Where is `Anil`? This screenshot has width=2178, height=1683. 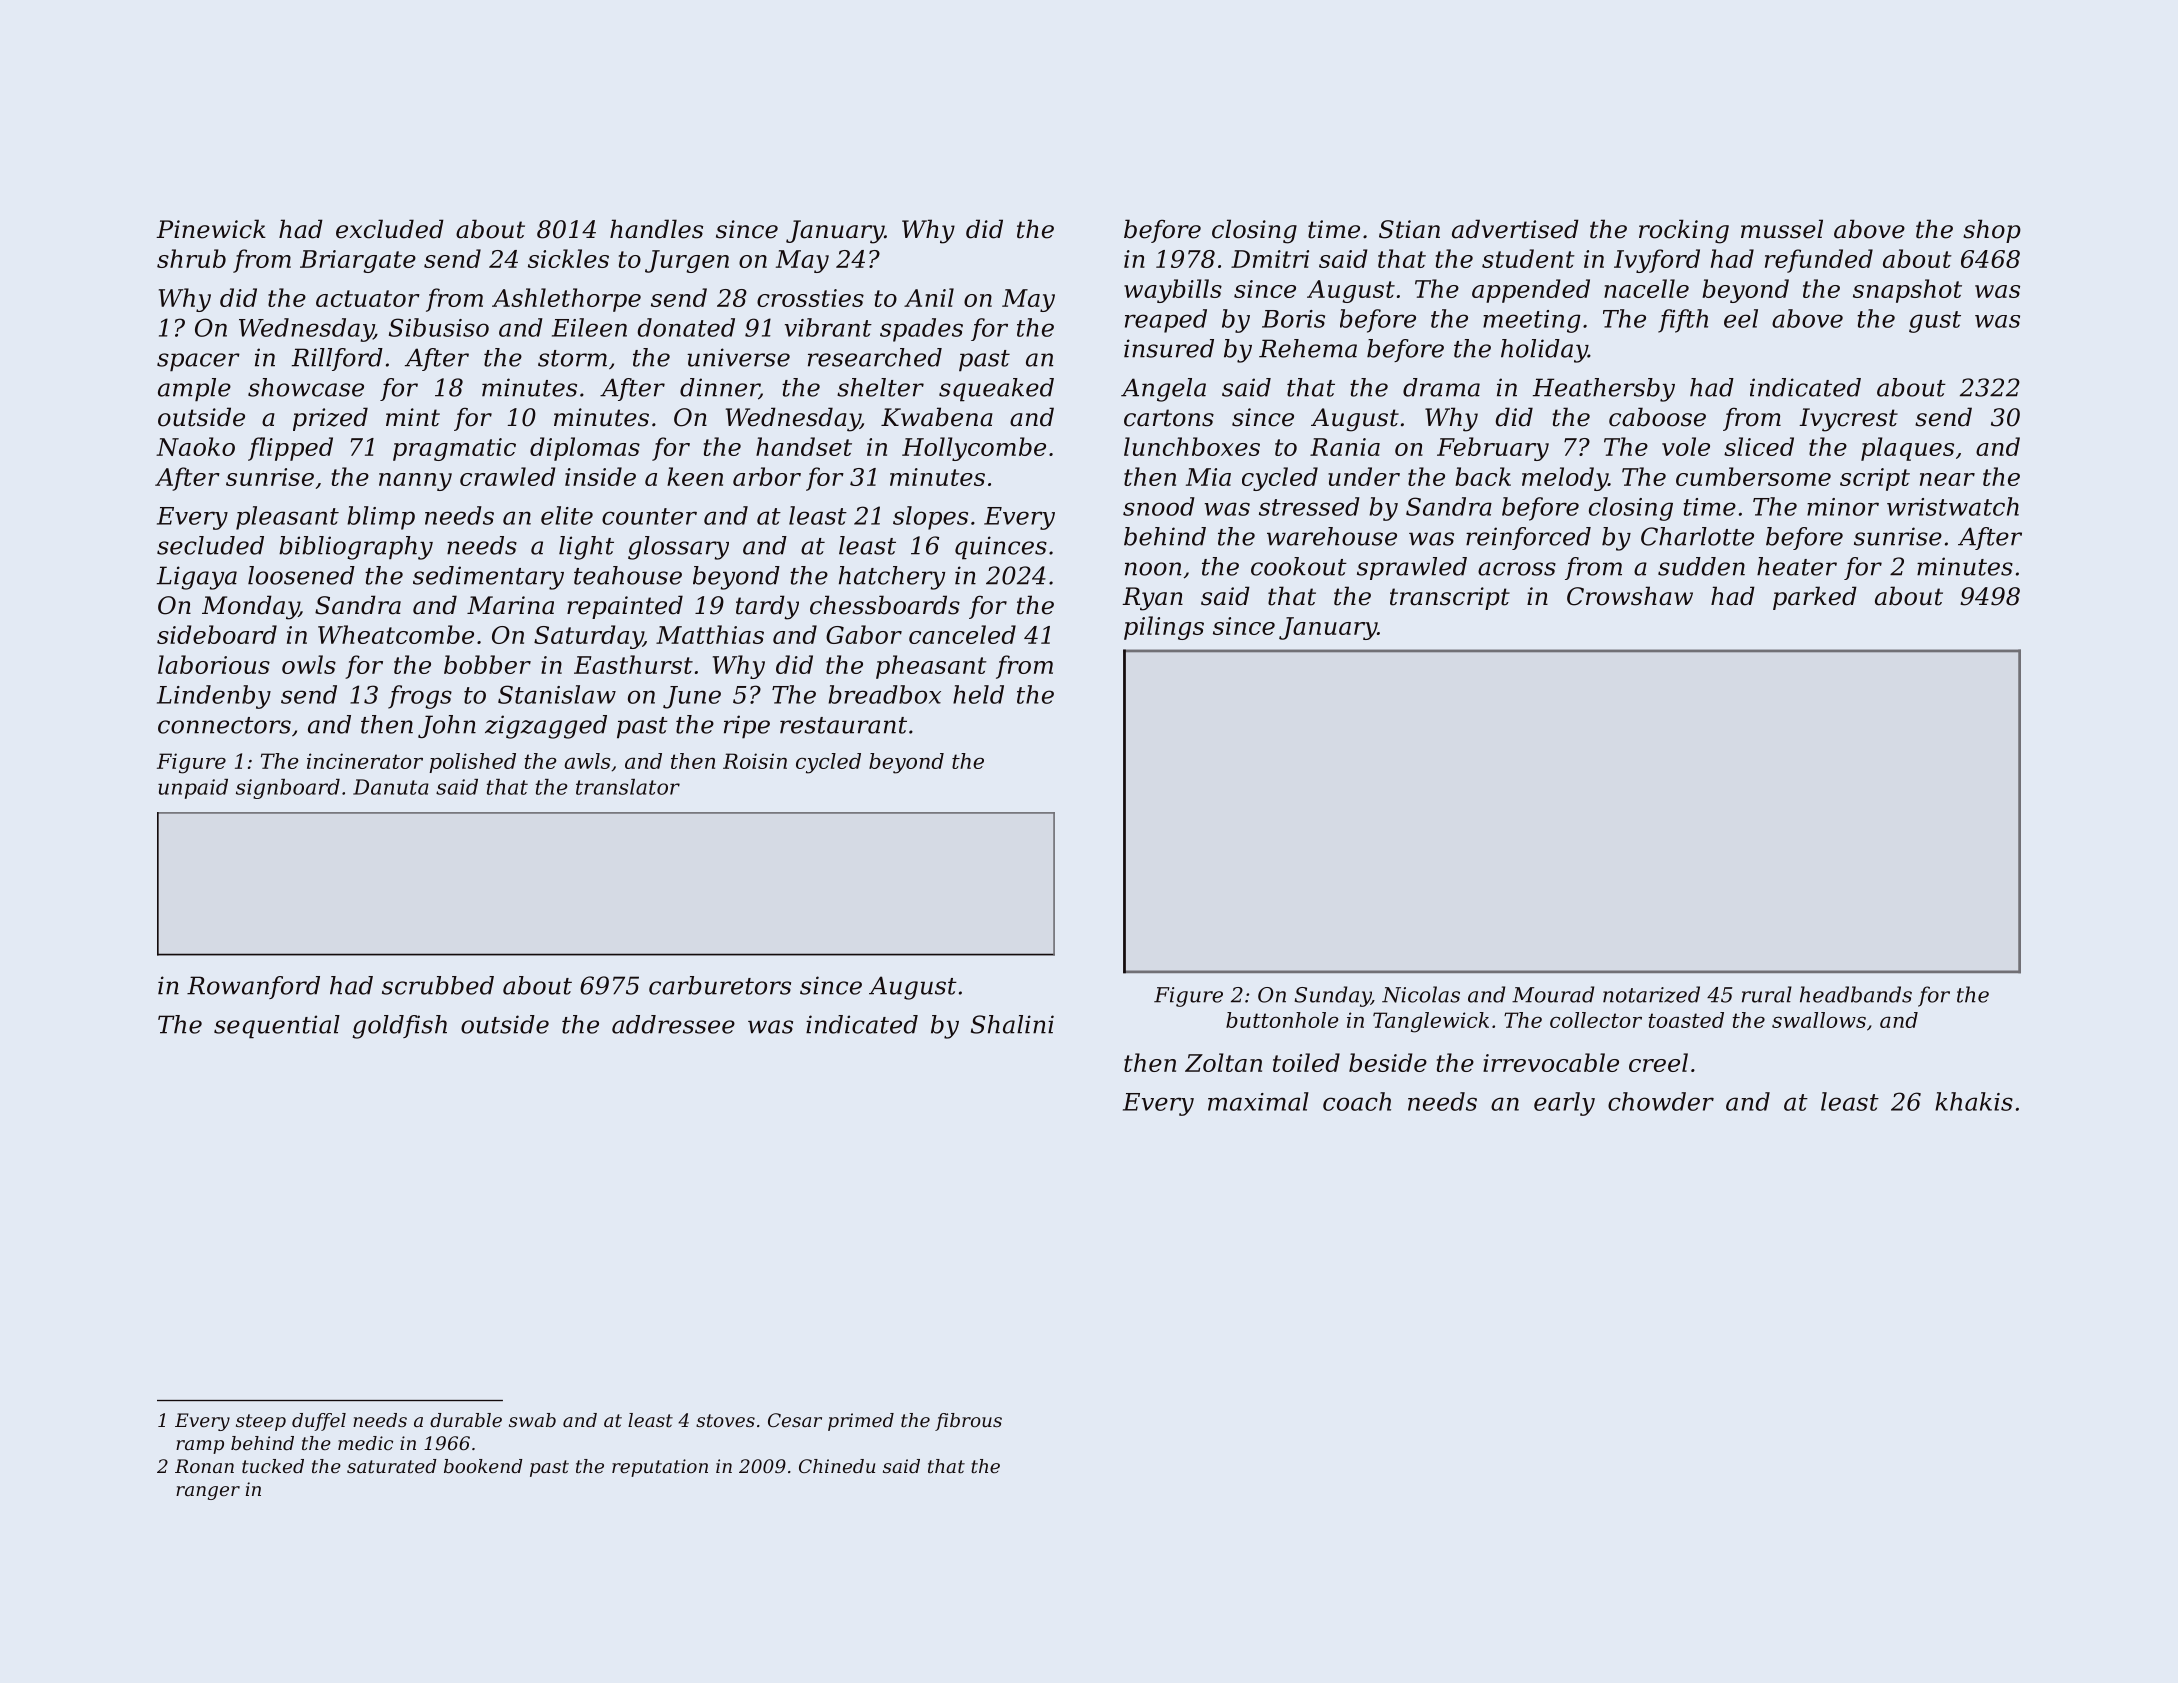 Anil is located at coordinates (929, 297).
